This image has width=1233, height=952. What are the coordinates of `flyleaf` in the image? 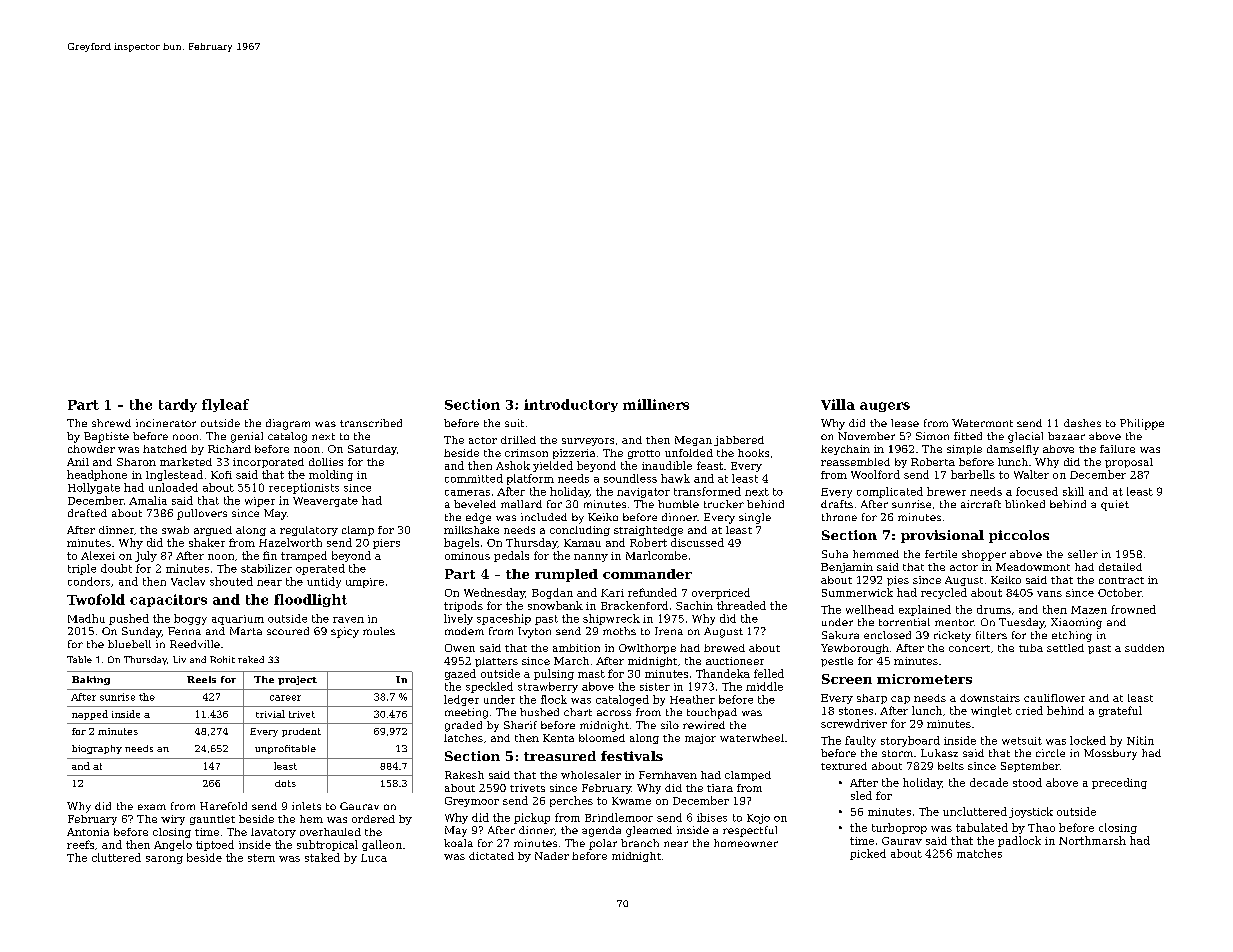 It's located at (225, 405).
